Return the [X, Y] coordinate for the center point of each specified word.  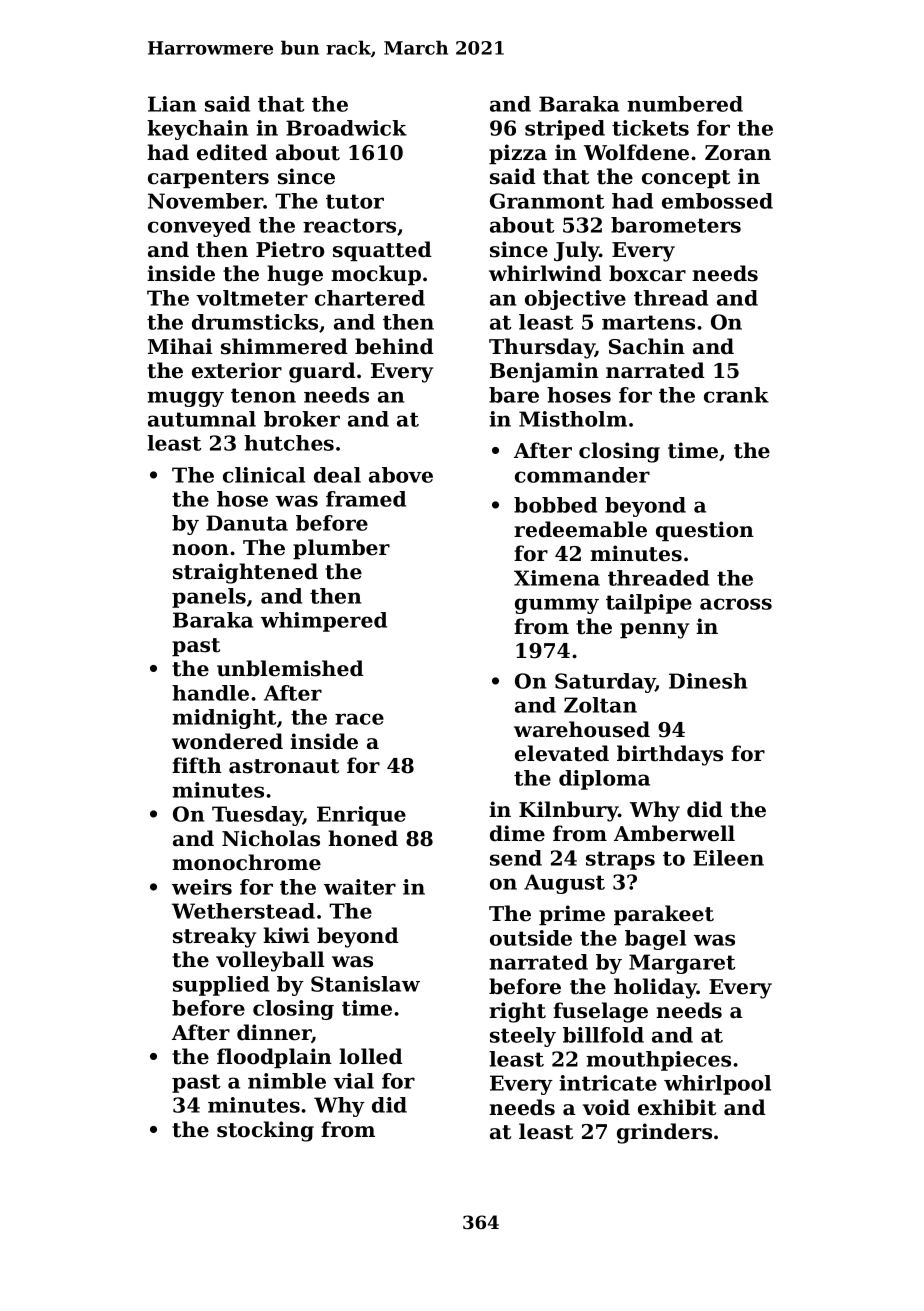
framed [366, 499]
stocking [265, 1131]
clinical [264, 475]
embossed [717, 201]
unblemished [290, 668]
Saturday [605, 683]
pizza [518, 154]
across [736, 604]
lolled [371, 1056]
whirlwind [545, 273]
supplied [221, 986]
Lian [172, 104]
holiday [655, 988]
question [705, 531]
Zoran [738, 153]
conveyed [199, 227]
